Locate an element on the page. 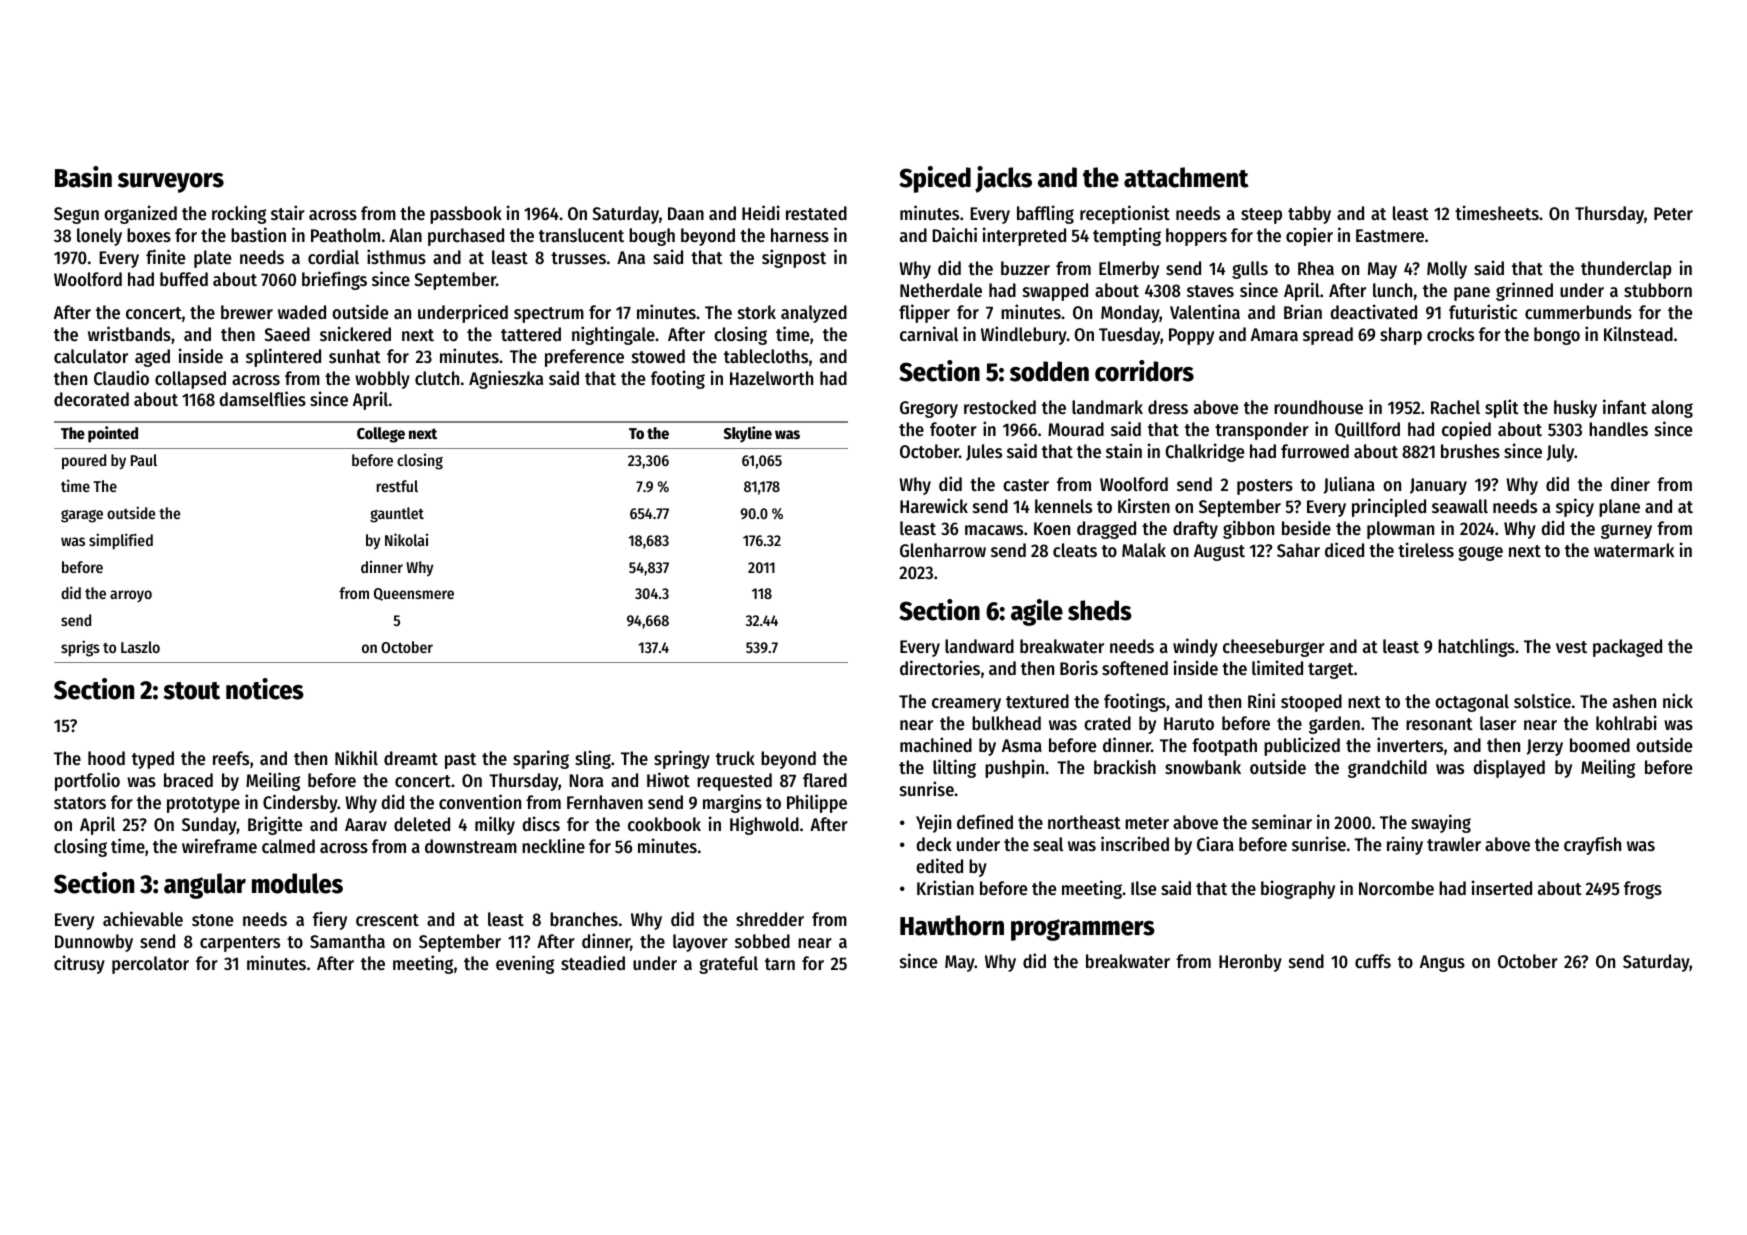 This image has height=1235, width=1747. Peter is located at coordinates (1673, 213).
